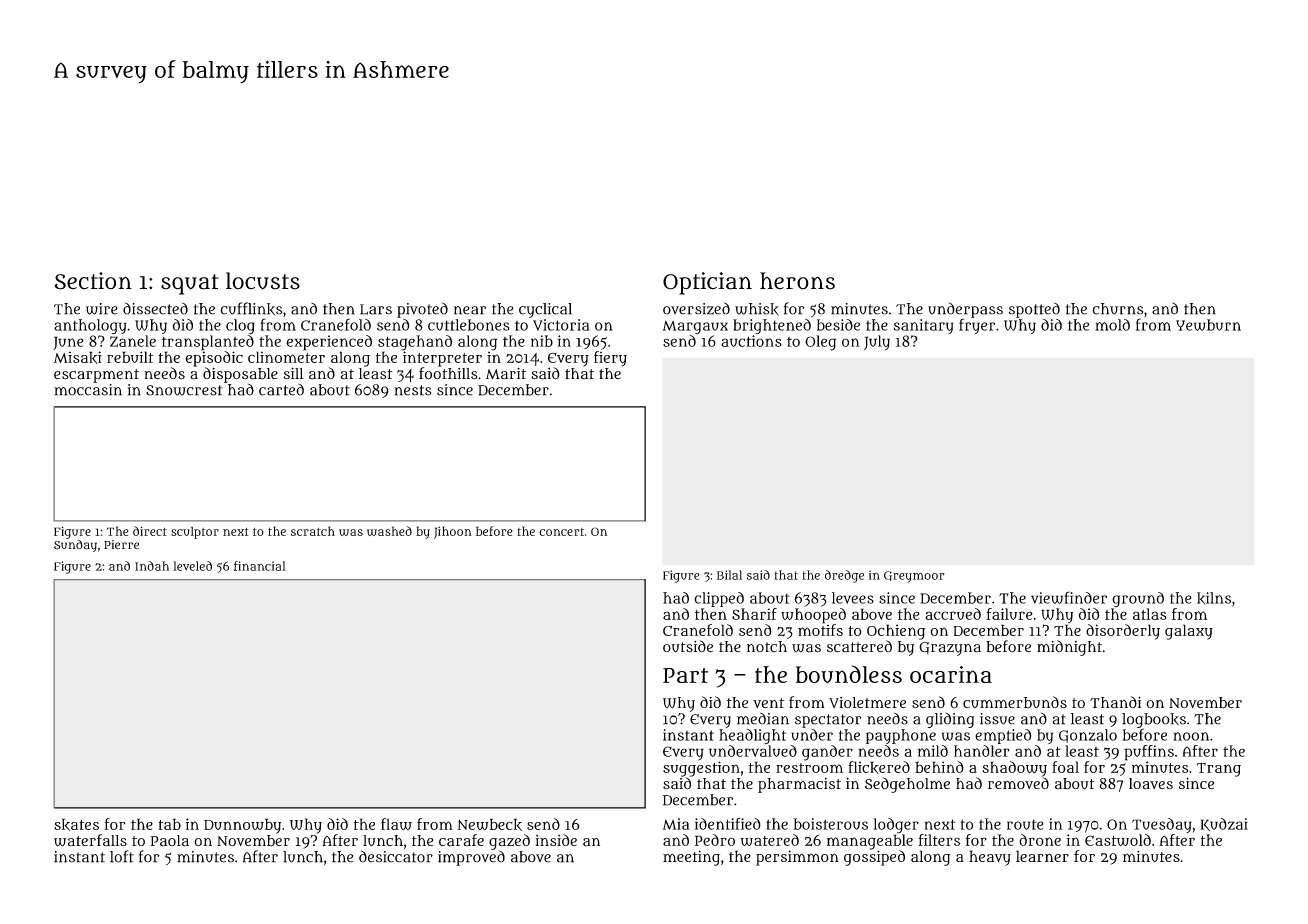 The image size is (1308, 924). Describe the element at coordinates (874, 858) in the screenshot. I see `gossiped` at that location.
